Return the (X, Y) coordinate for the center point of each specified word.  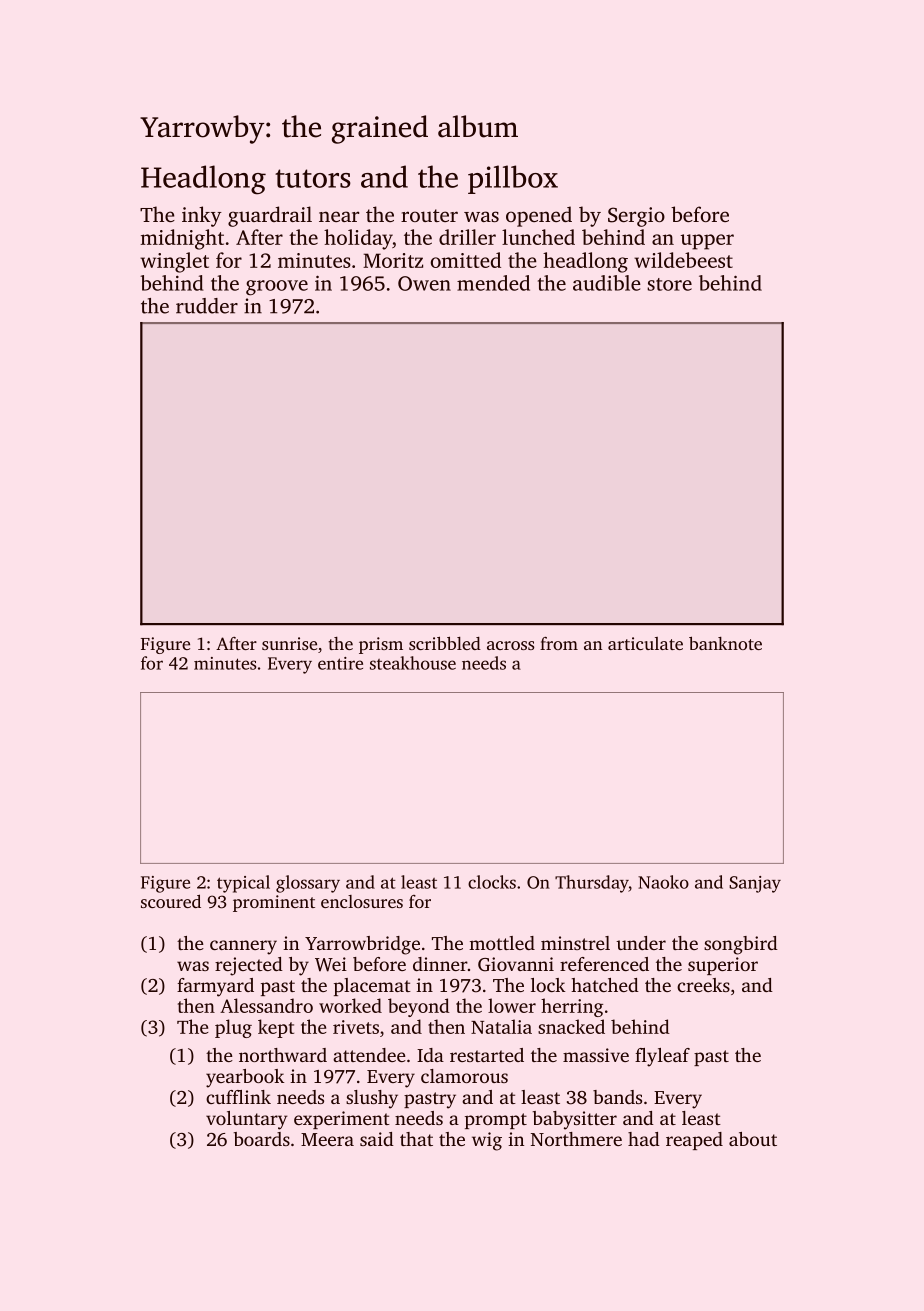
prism (381, 645)
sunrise (289, 643)
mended (493, 283)
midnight (182, 239)
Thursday (592, 884)
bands (617, 1097)
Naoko (663, 882)
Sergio (636, 217)
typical (243, 884)
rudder (207, 306)
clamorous (464, 1076)
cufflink (238, 1097)
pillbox (513, 179)
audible (607, 283)
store (669, 284)
